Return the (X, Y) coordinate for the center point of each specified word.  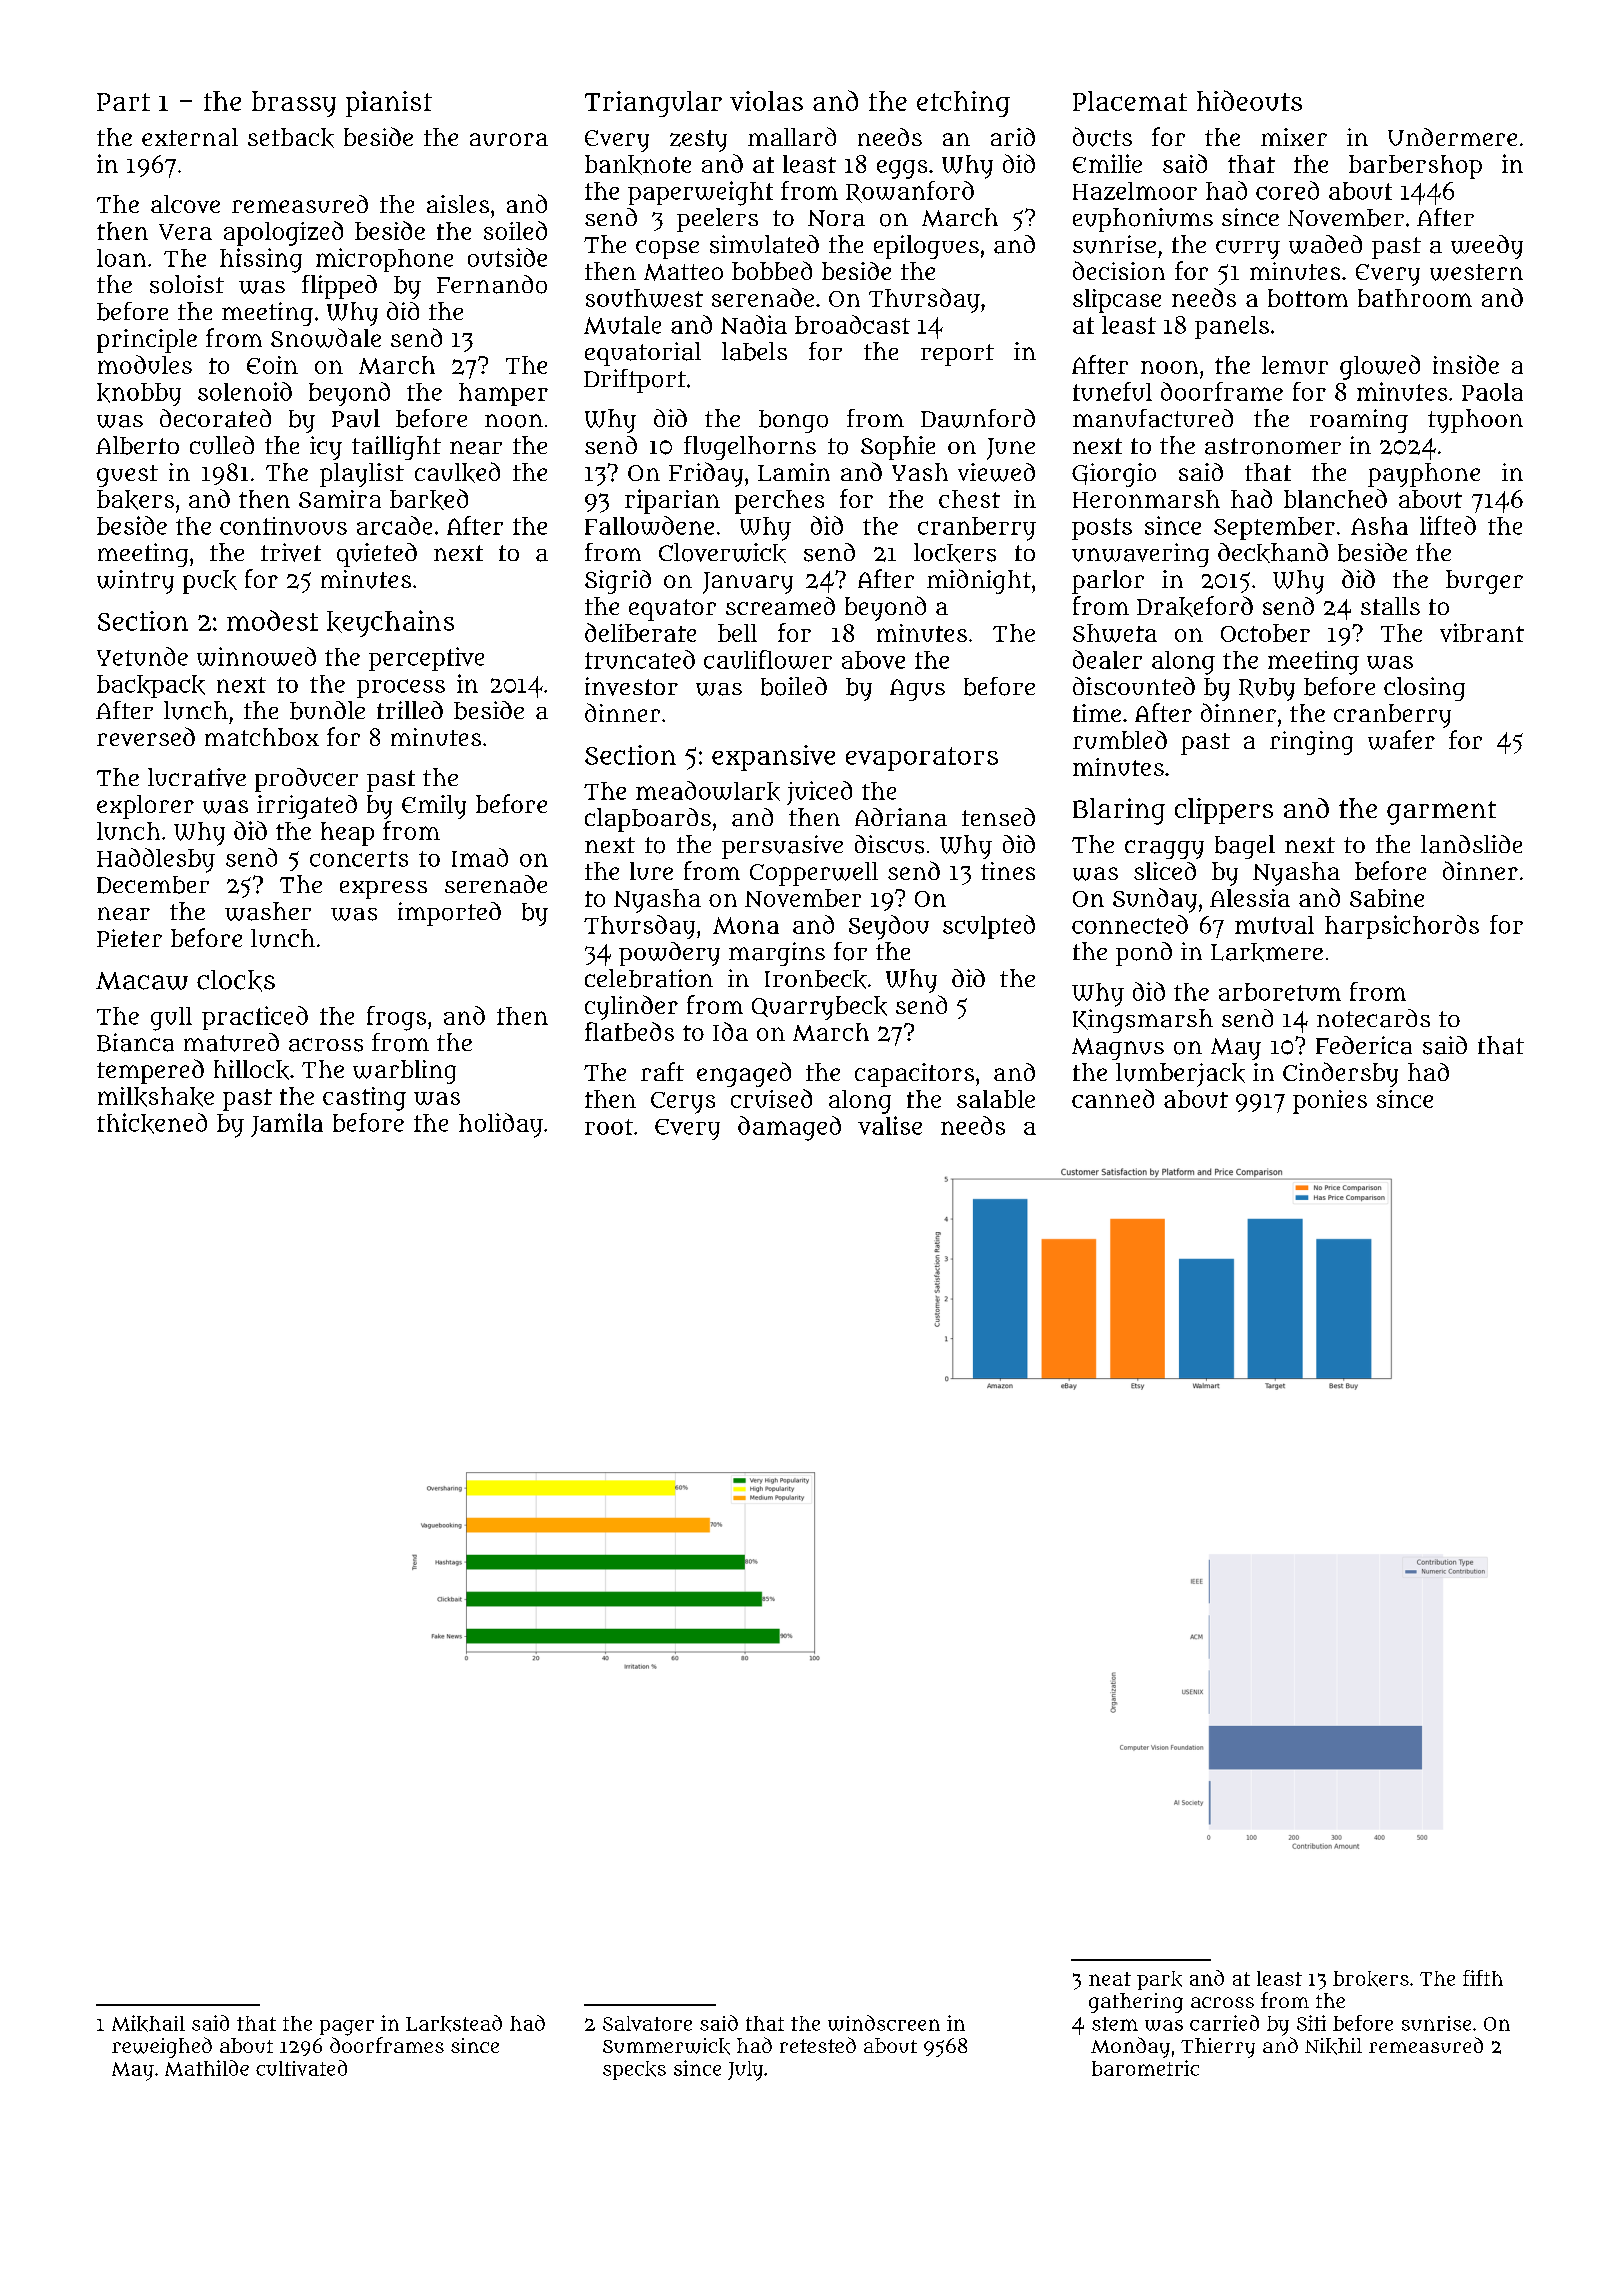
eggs (902, 169)
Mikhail (148, 2023)
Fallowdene (649, 525)
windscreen (884, 2023)
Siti (1311, 2023)
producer (306, 780)
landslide (1471, 844)
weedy (1487, 247)
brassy (294, 104)
